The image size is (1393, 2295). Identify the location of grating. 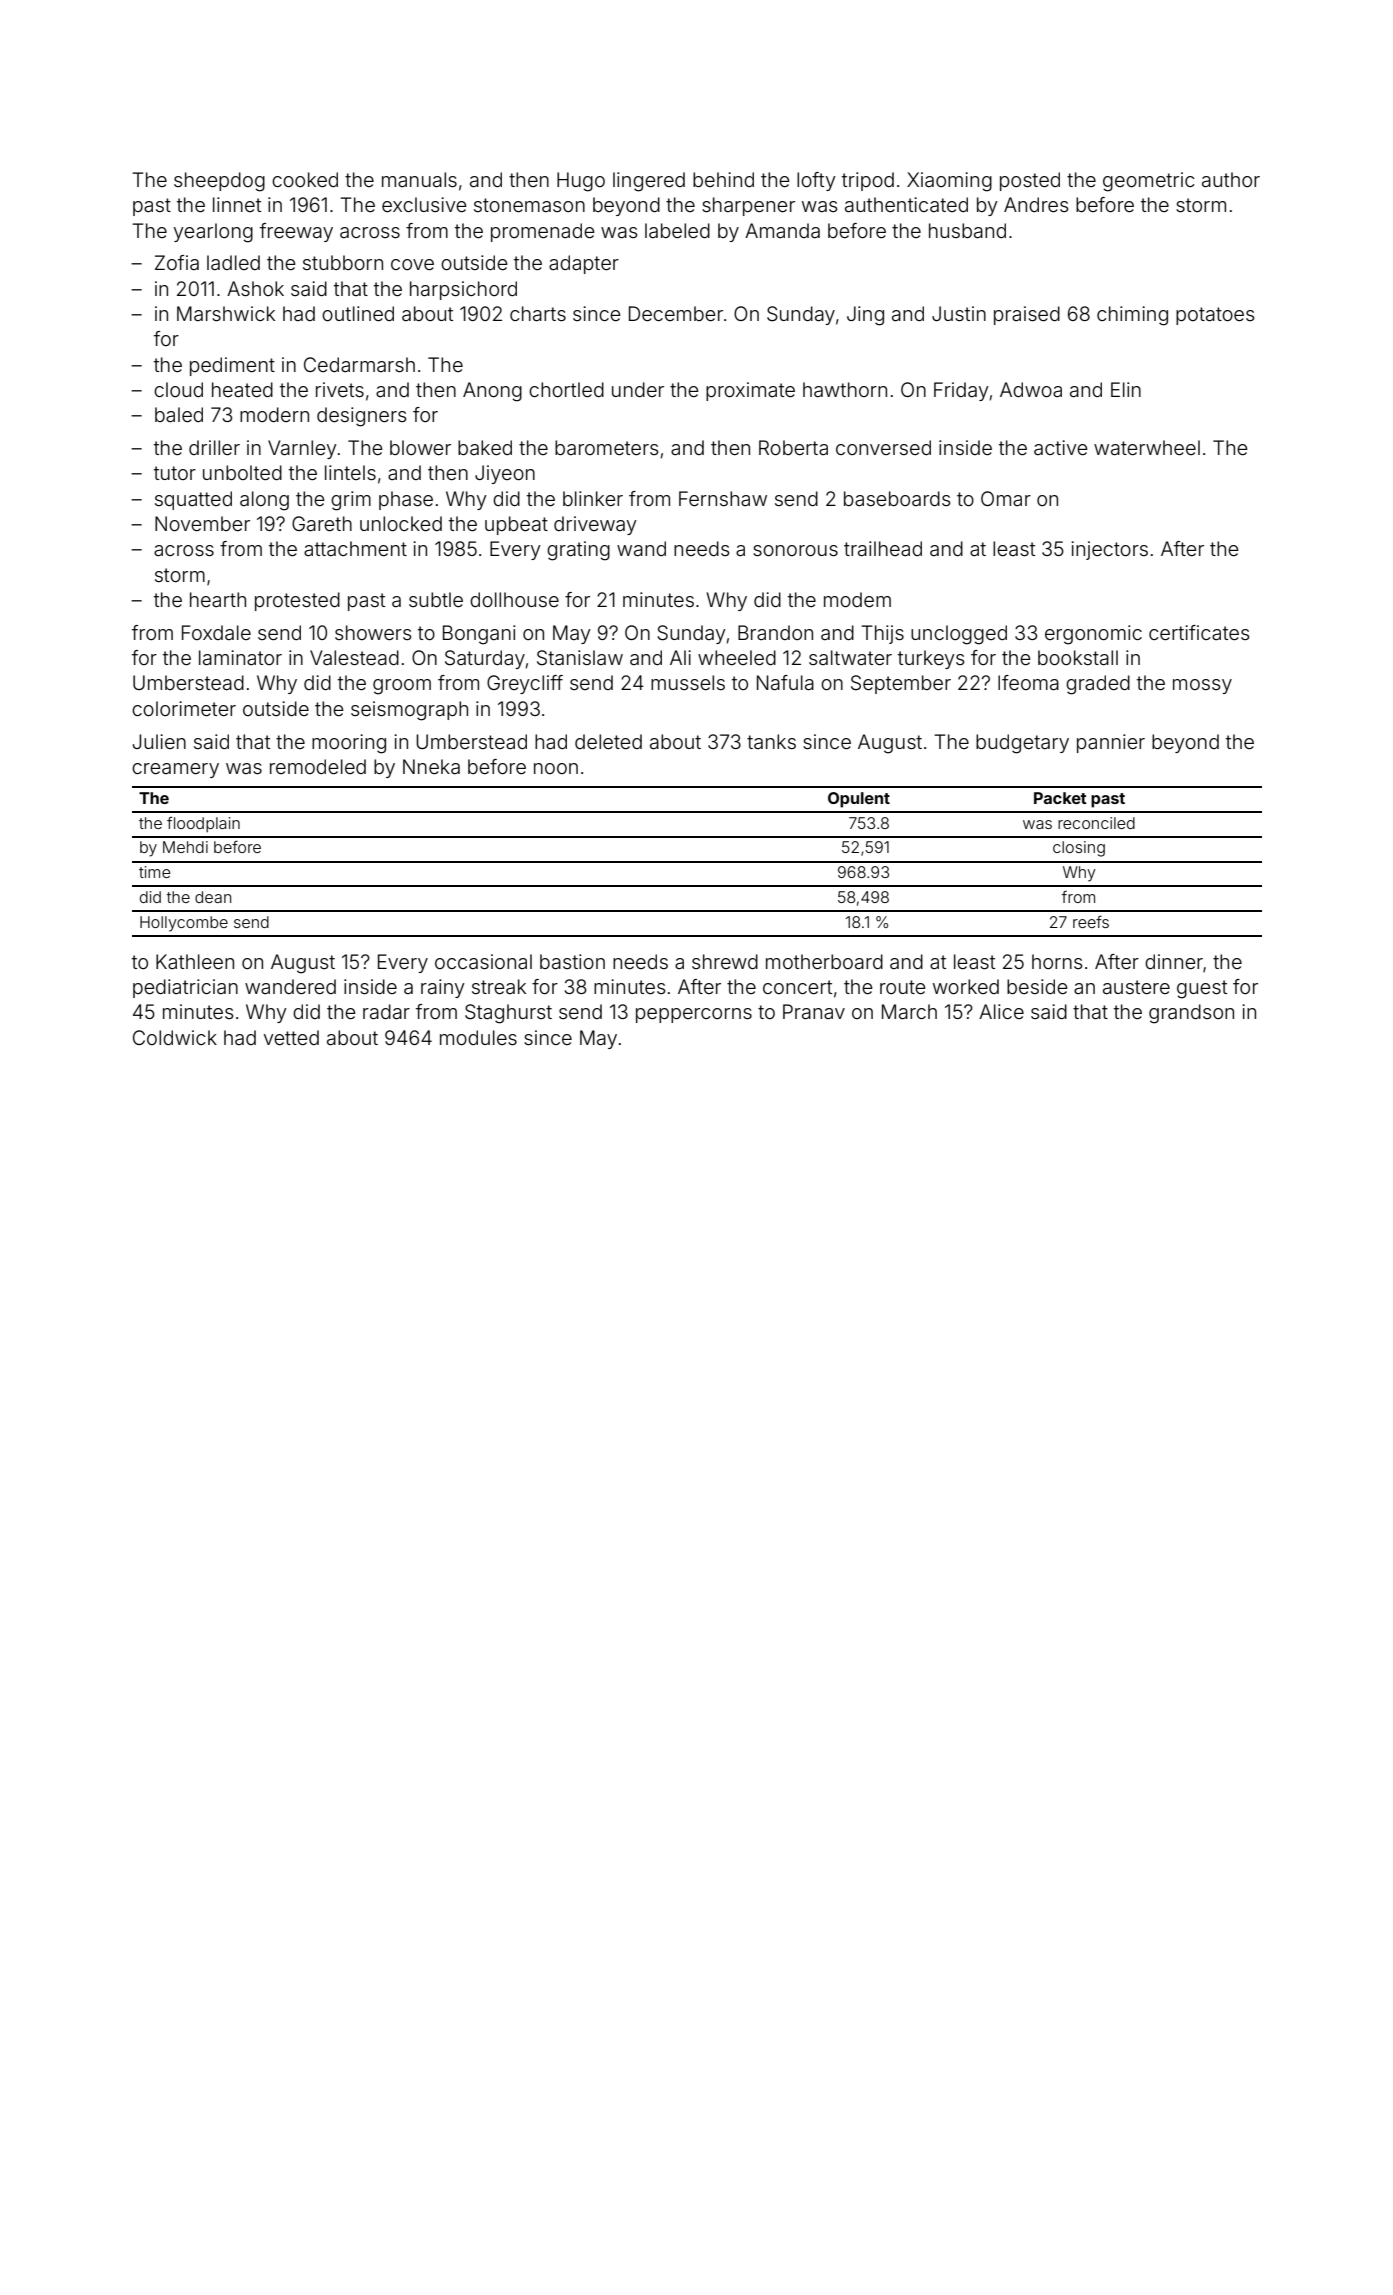
(578, 551).
